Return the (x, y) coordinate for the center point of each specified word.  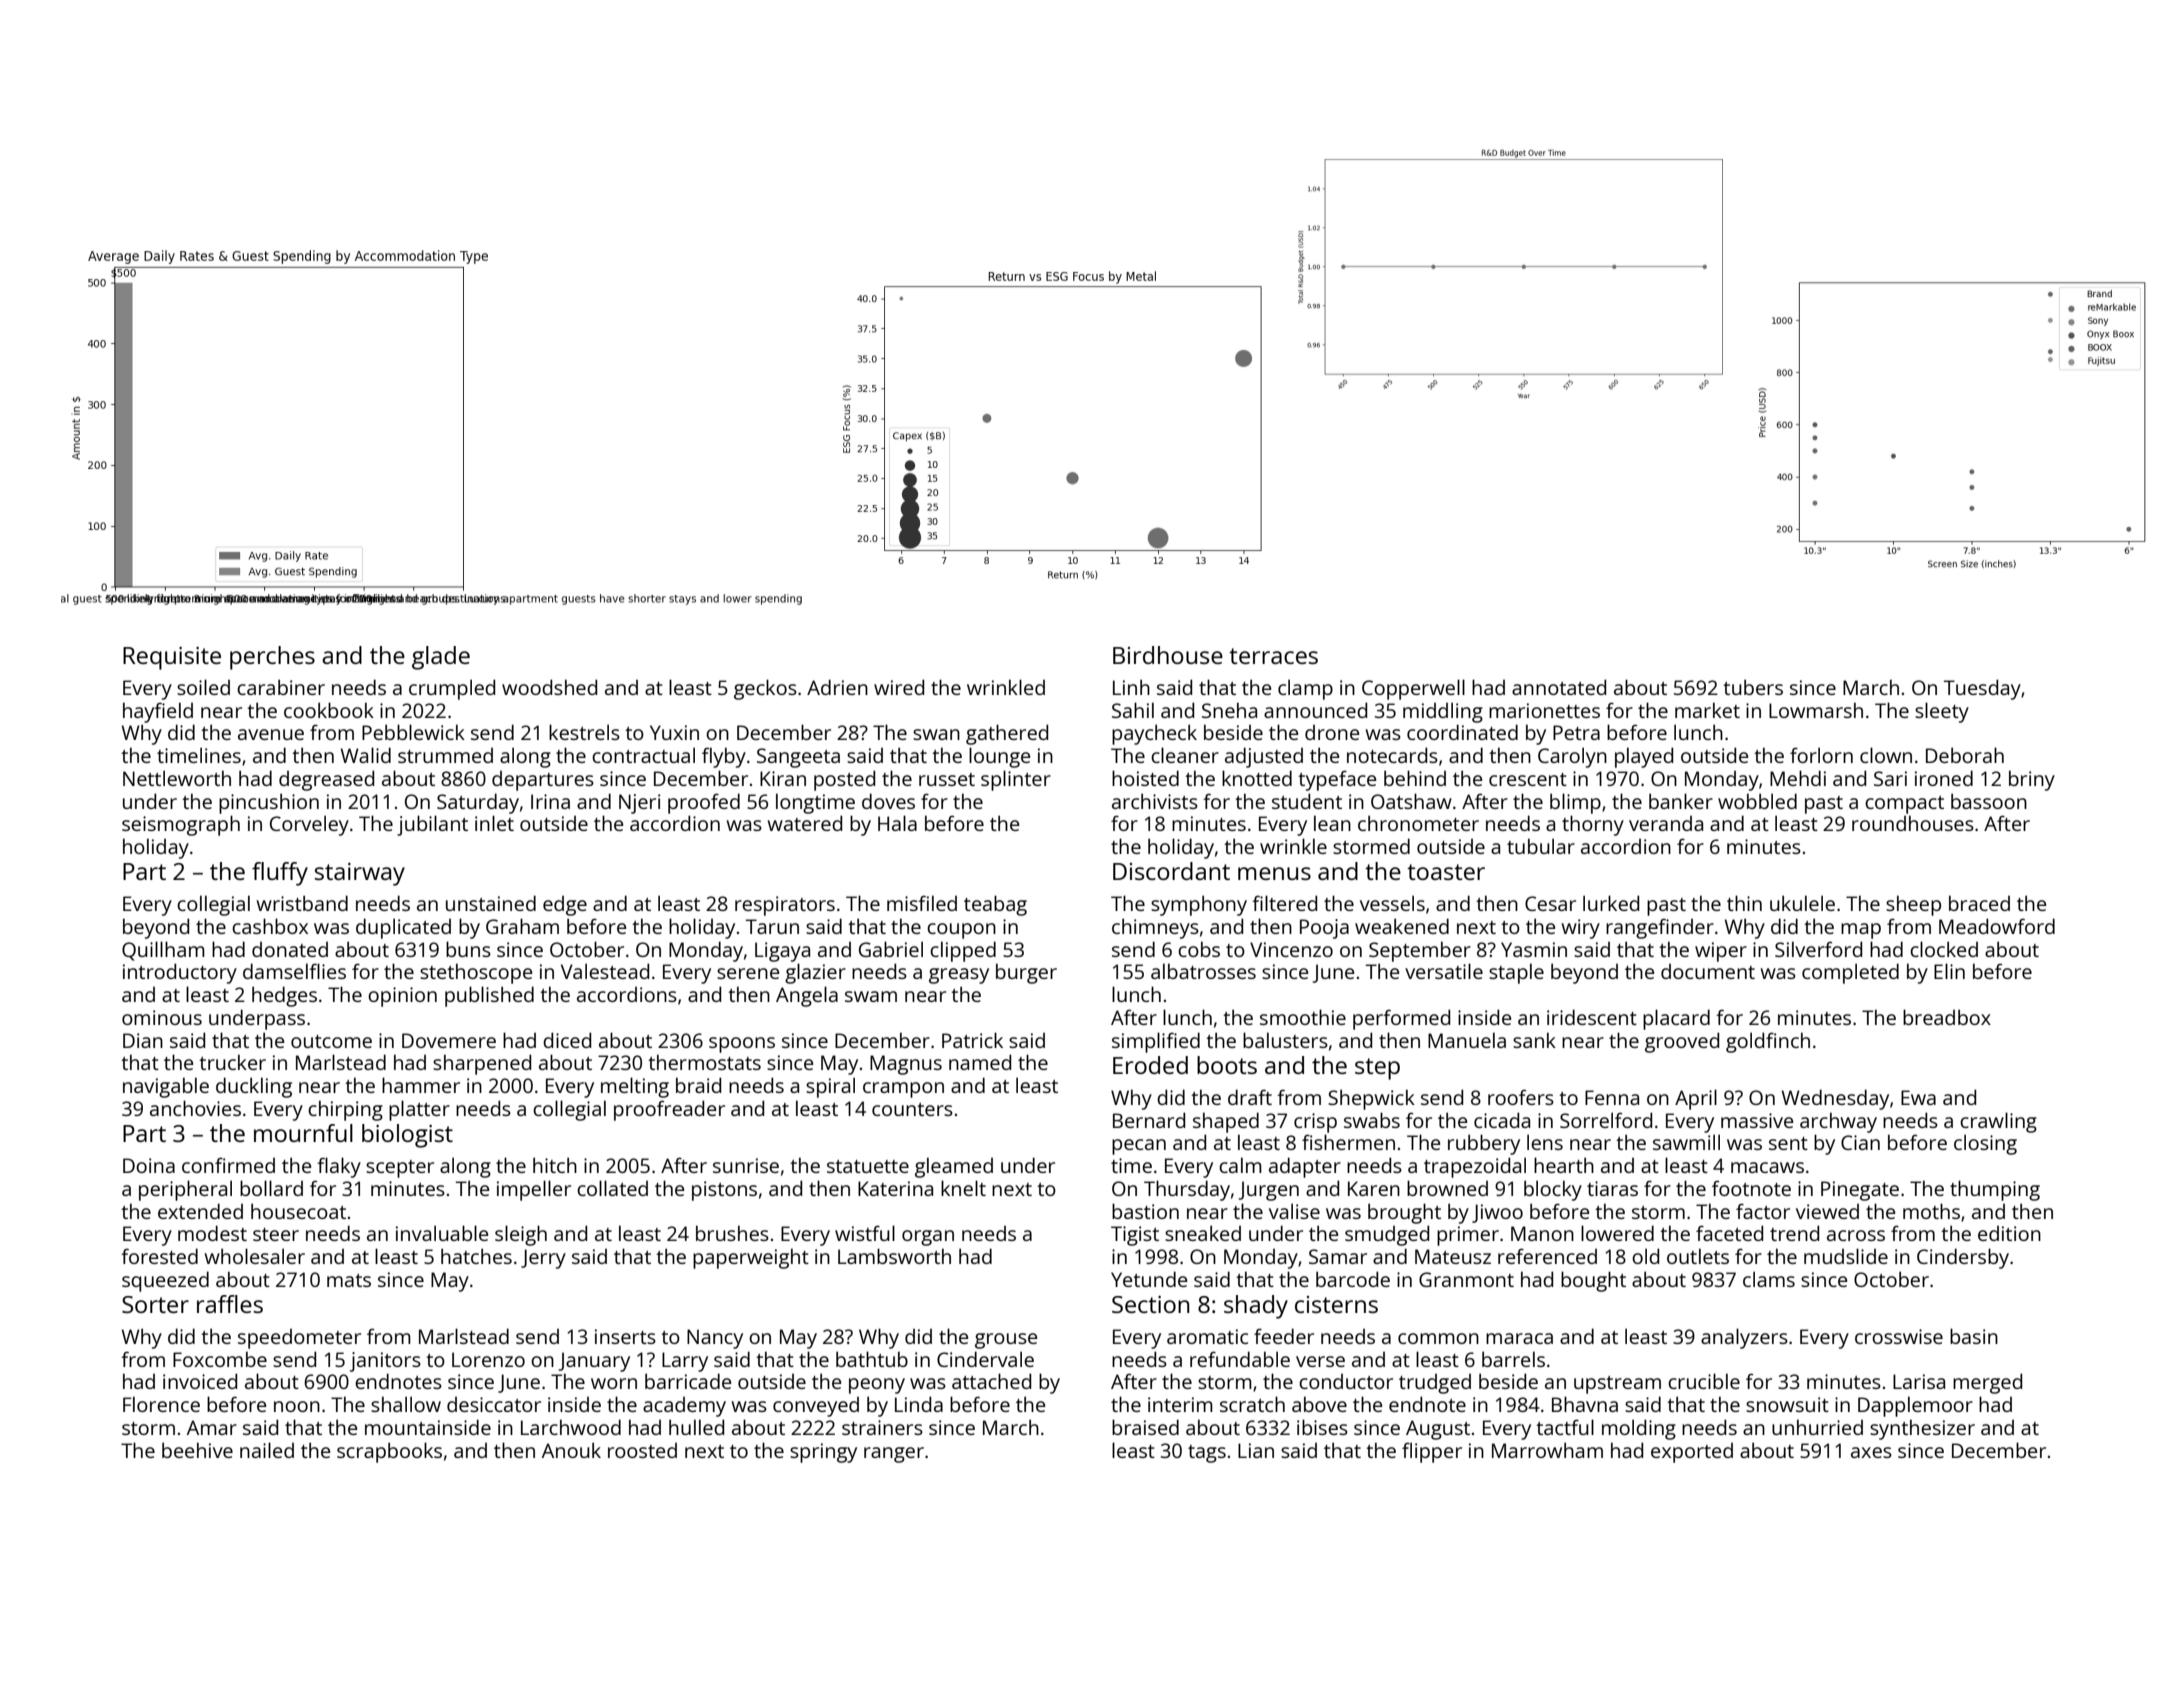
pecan (1139, 1147)
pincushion (269, 803)
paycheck (1154, 734)
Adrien (837, 687)
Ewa (1918, 1097)
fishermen (1348, 1142)
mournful (303, 1133)
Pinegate (1860, 1191)
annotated (1559, 687)
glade (441, 658)
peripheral (185, 1190)
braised (1145, 1427)
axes (1871, 1452)
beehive (197, 1450)
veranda (1666, 823)
